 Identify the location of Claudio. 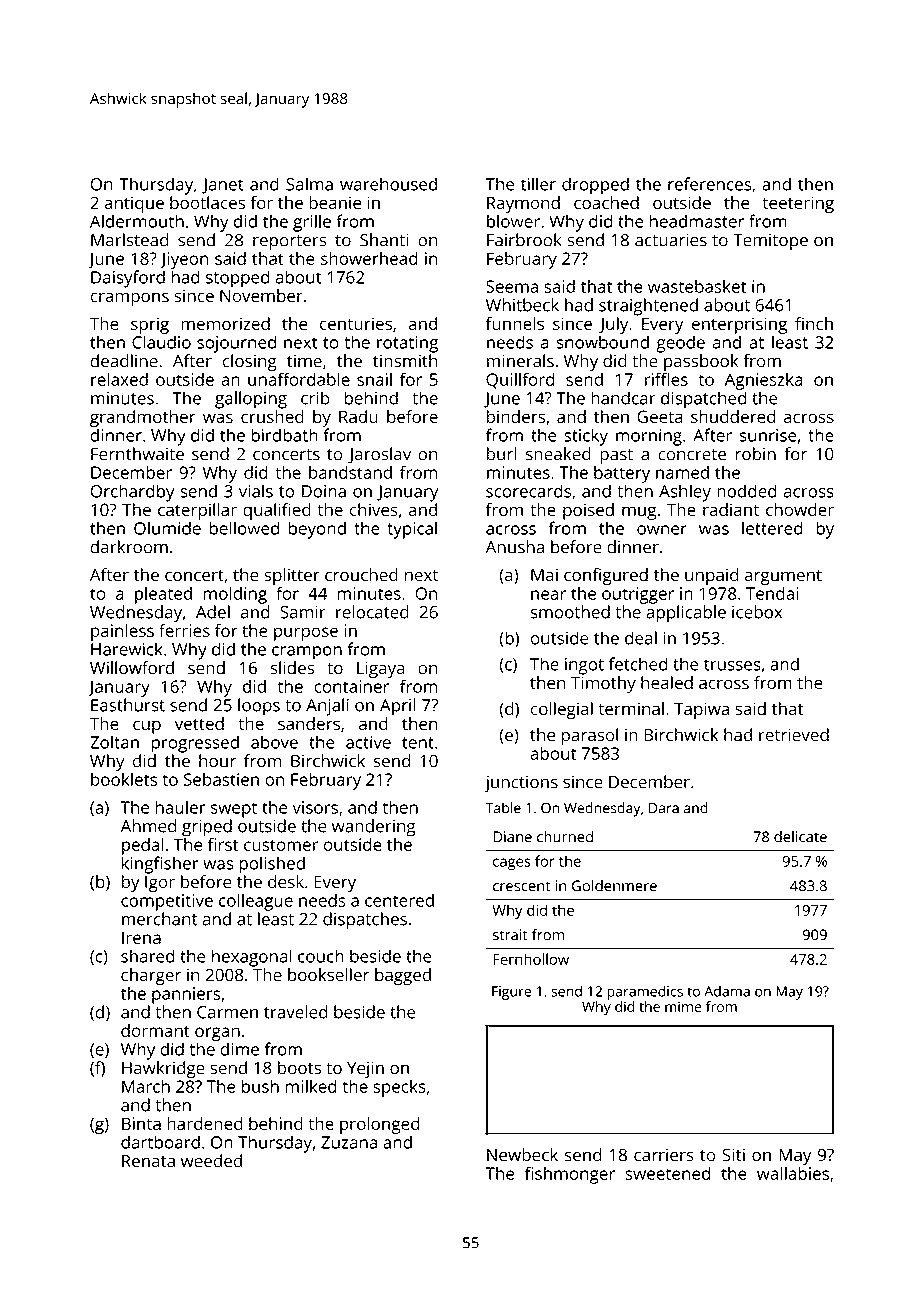
(161, 342).
